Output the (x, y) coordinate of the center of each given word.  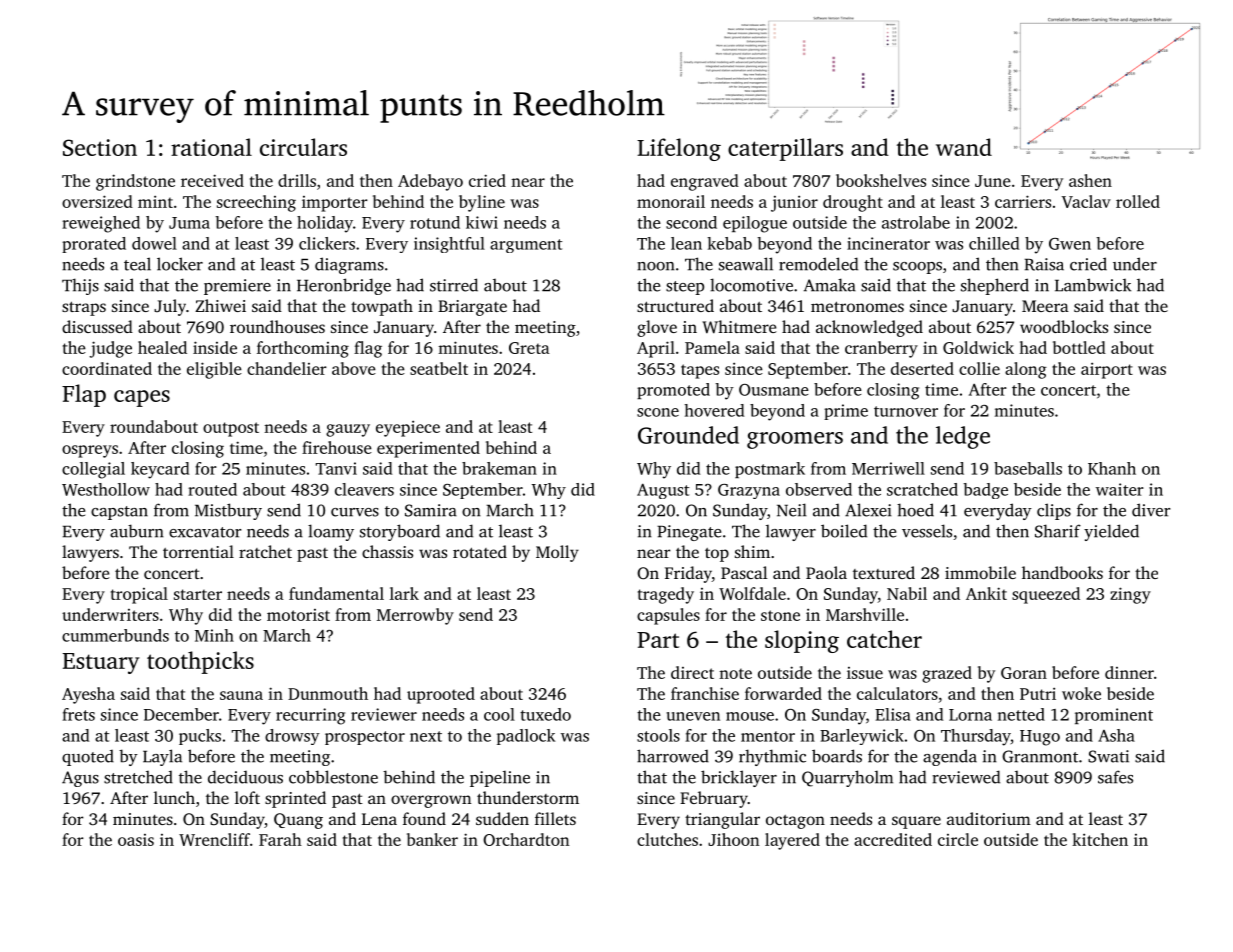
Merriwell (888, 468)
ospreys (90, 451)
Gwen (1070, 244)
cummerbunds (115, 635)
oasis (136, 840)
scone (658, 412)
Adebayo (430, 182)
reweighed (101, 224)
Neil (792, 510)
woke (1081, 693)
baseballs (1028, 468)
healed (162, 347)
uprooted (441, 695)
